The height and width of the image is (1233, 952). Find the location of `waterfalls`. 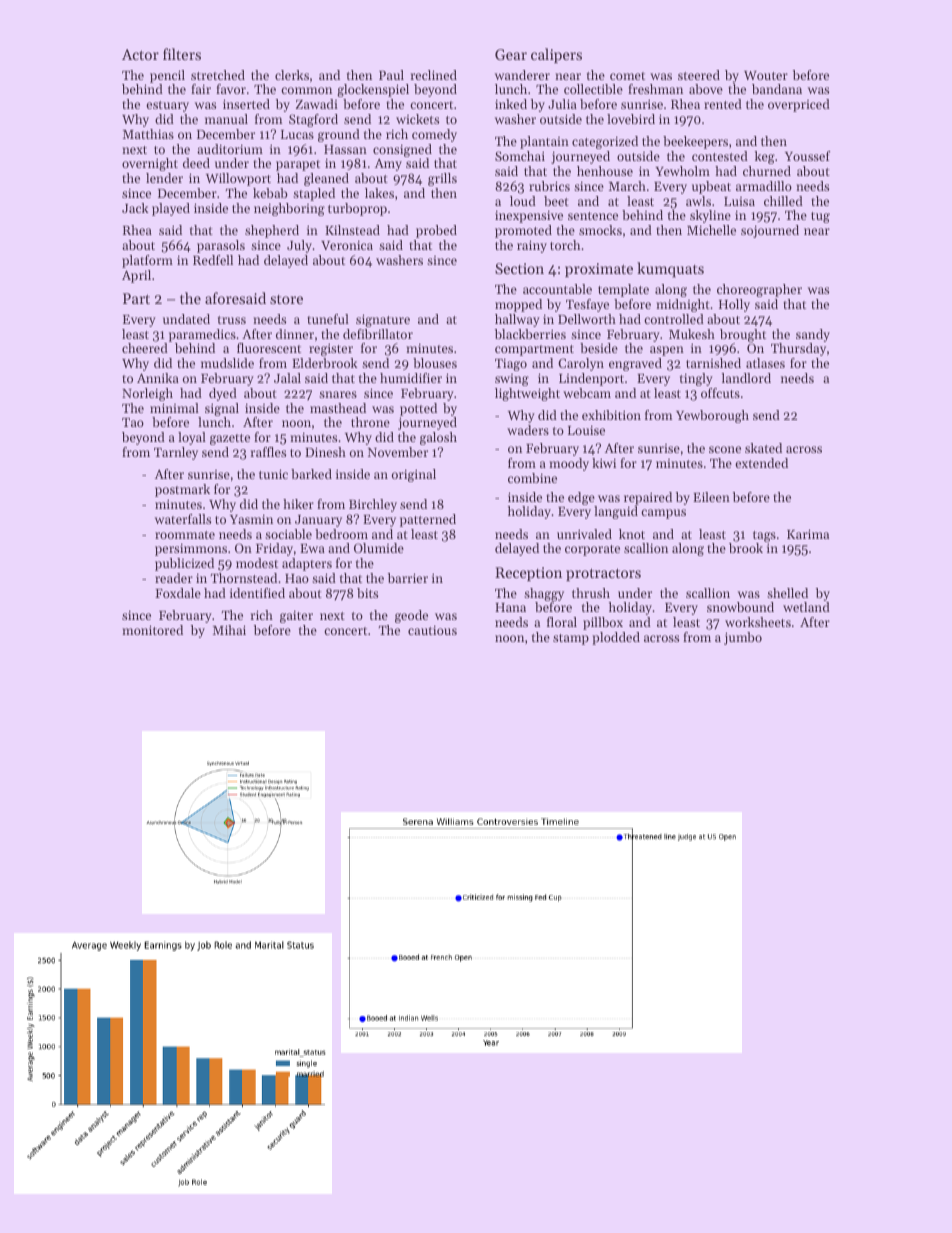

waterfalls is located at coordinates (183, 519).
